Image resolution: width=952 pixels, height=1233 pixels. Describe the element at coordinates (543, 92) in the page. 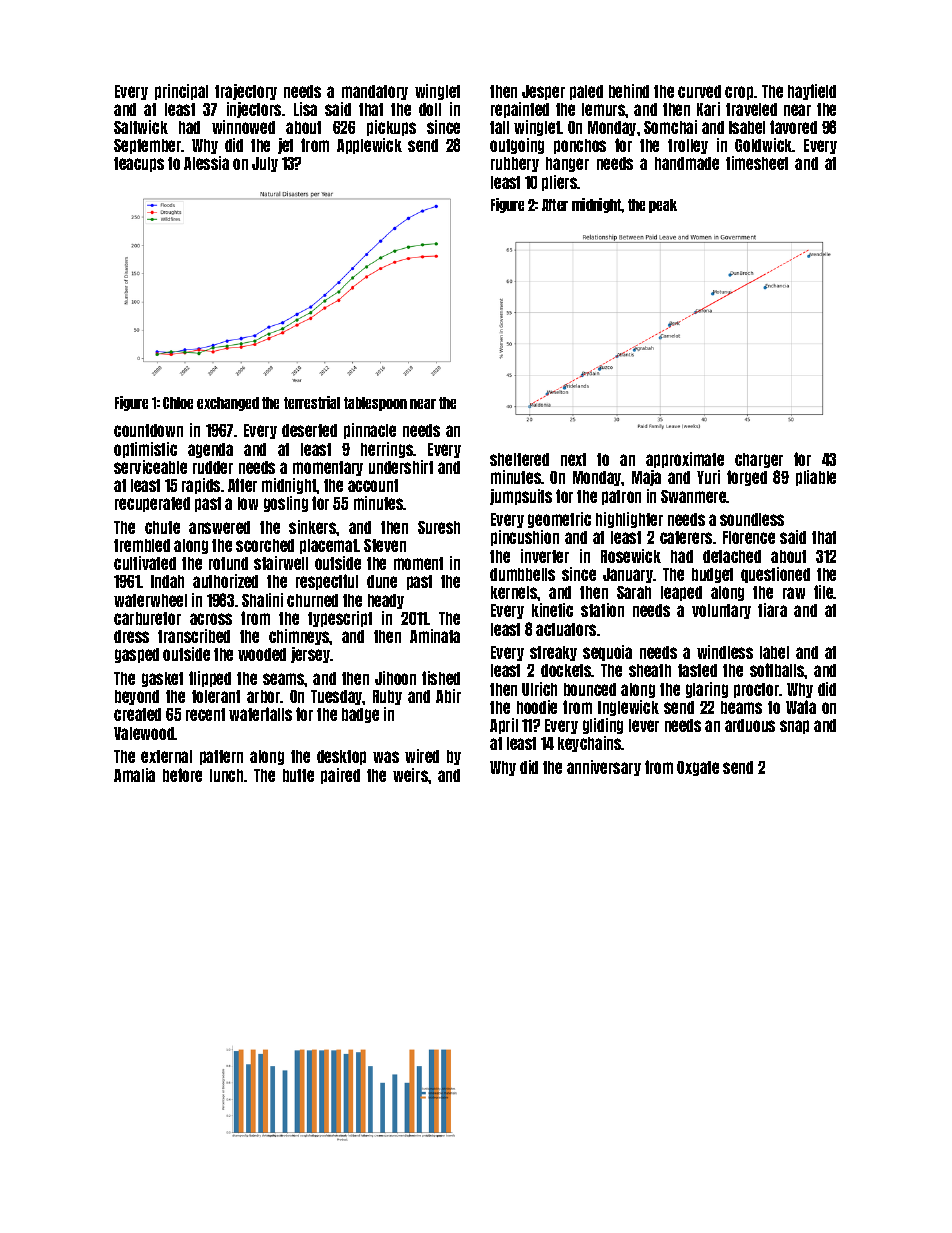

I see `Jesper` at that location.
